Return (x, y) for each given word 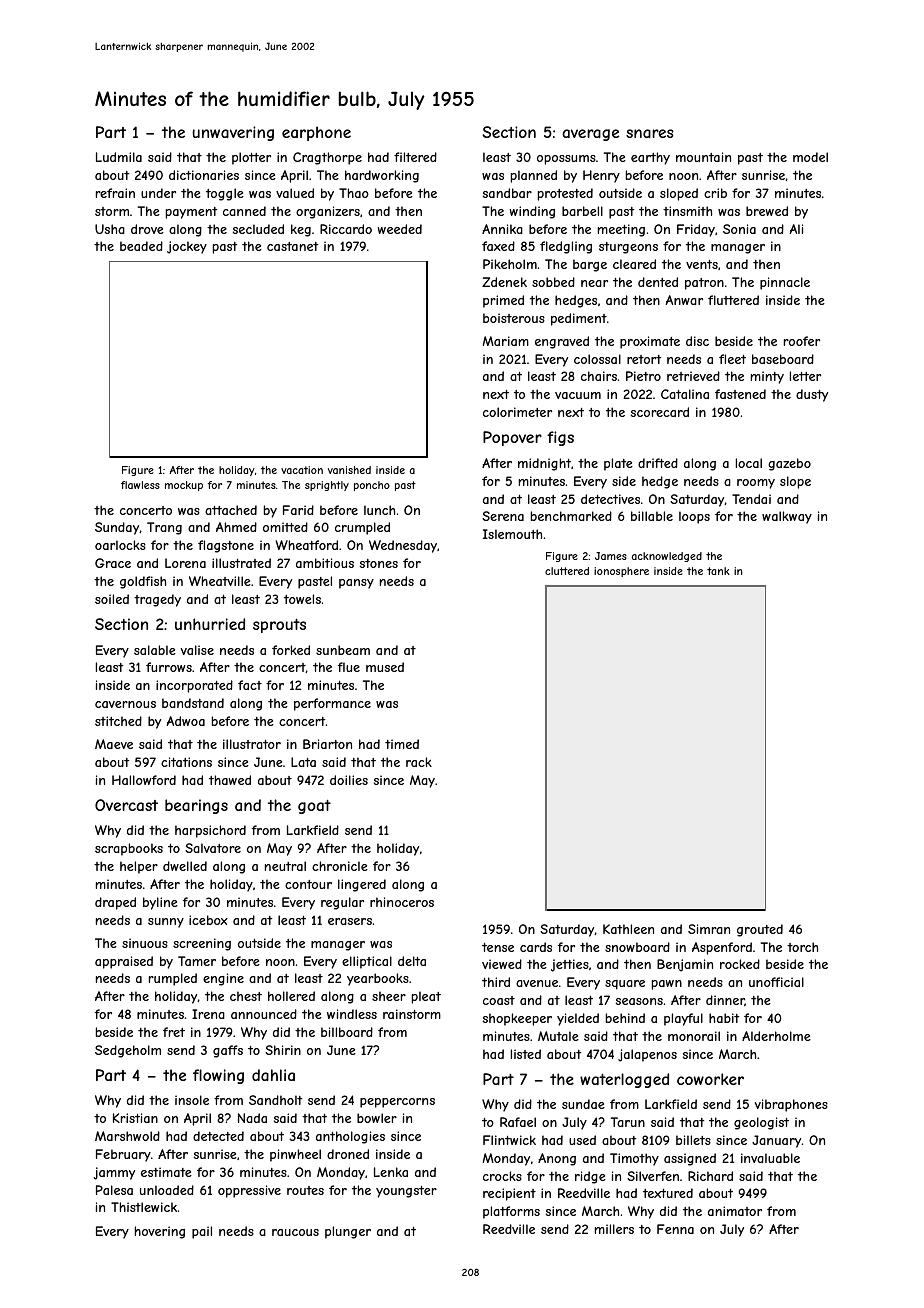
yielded (578, 1019)
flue (349, 667)
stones (379, 563)
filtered (415, 157)
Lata (303, 762)
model (810, 157)
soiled (112, 599)
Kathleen (628, 929)
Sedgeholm (128, 1051)
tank (718, 571)
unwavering (233, 133)
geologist (761, 1123)
